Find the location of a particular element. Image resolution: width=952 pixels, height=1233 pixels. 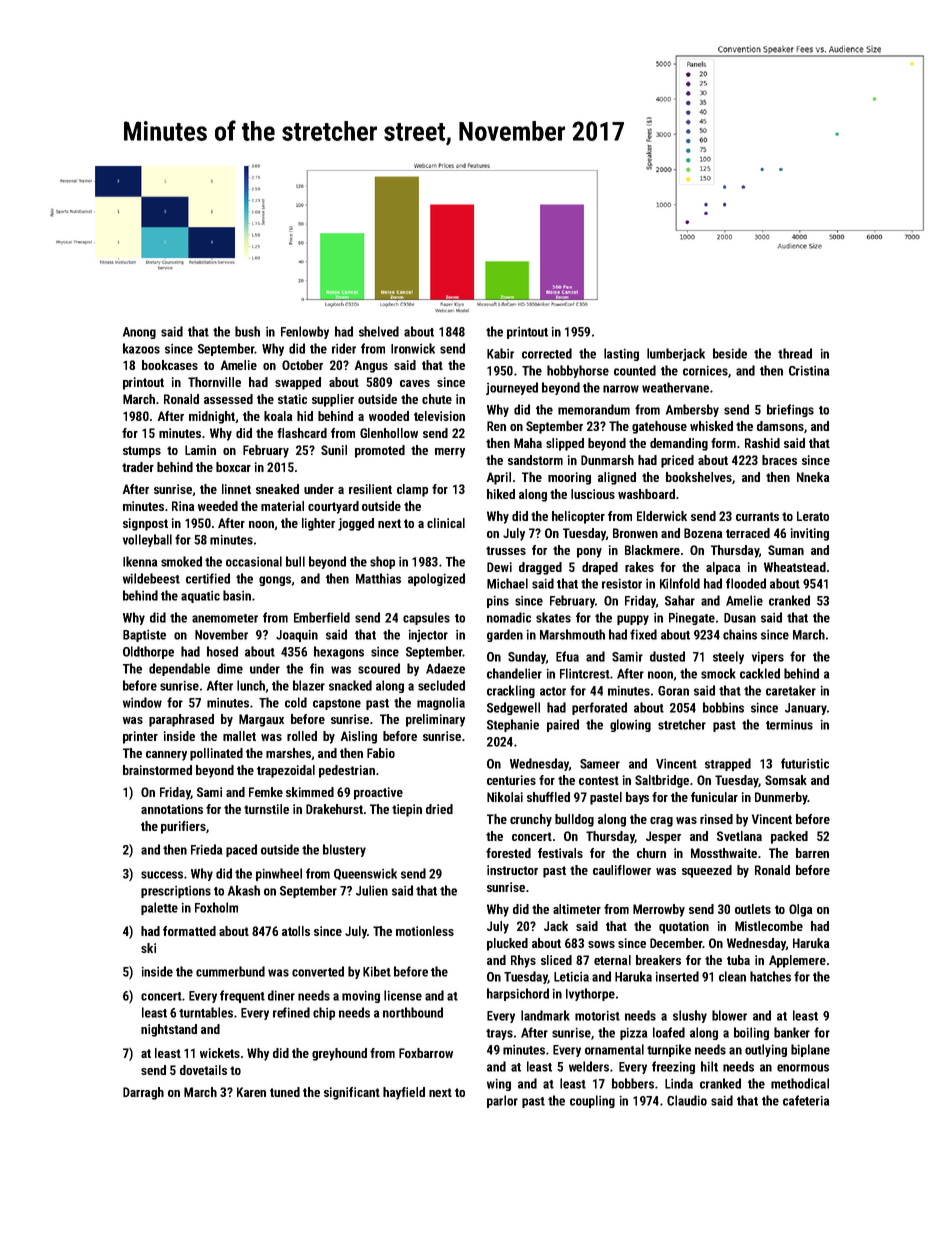

atolls is located at coordinates (296, 931).
